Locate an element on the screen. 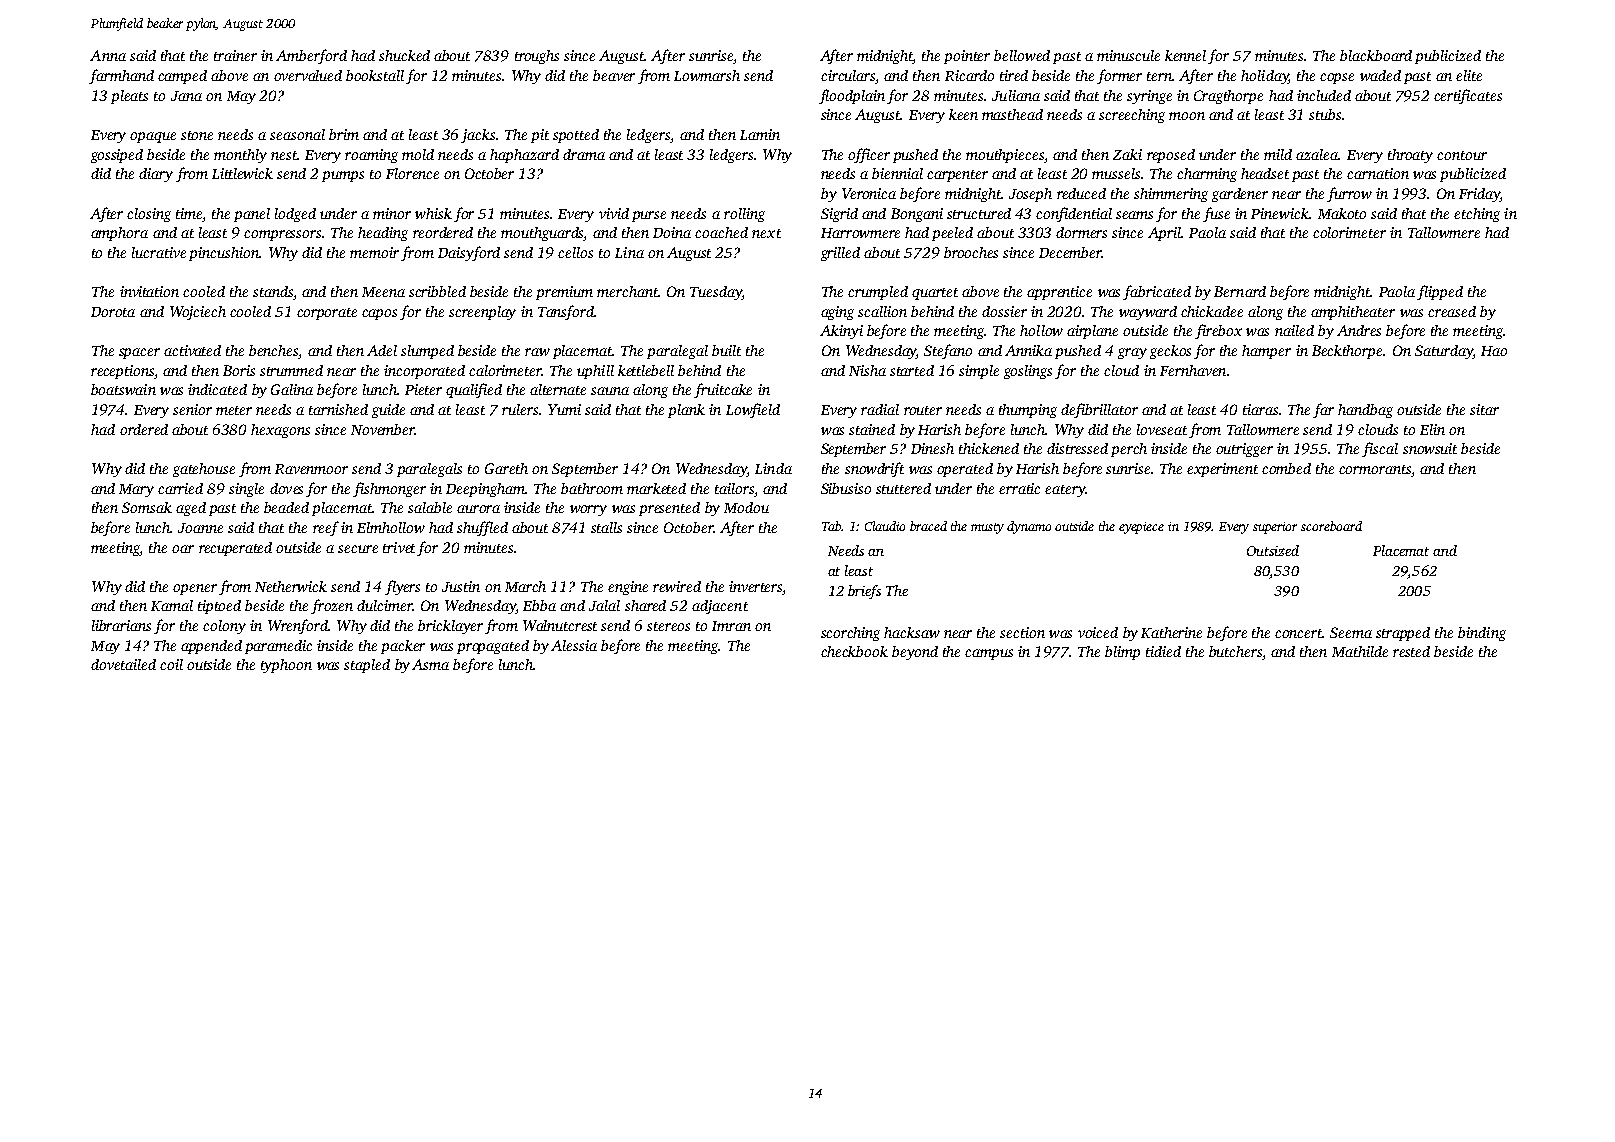 The image size is (1615, 1142). azalea is located at coordinates (1317, 154).
